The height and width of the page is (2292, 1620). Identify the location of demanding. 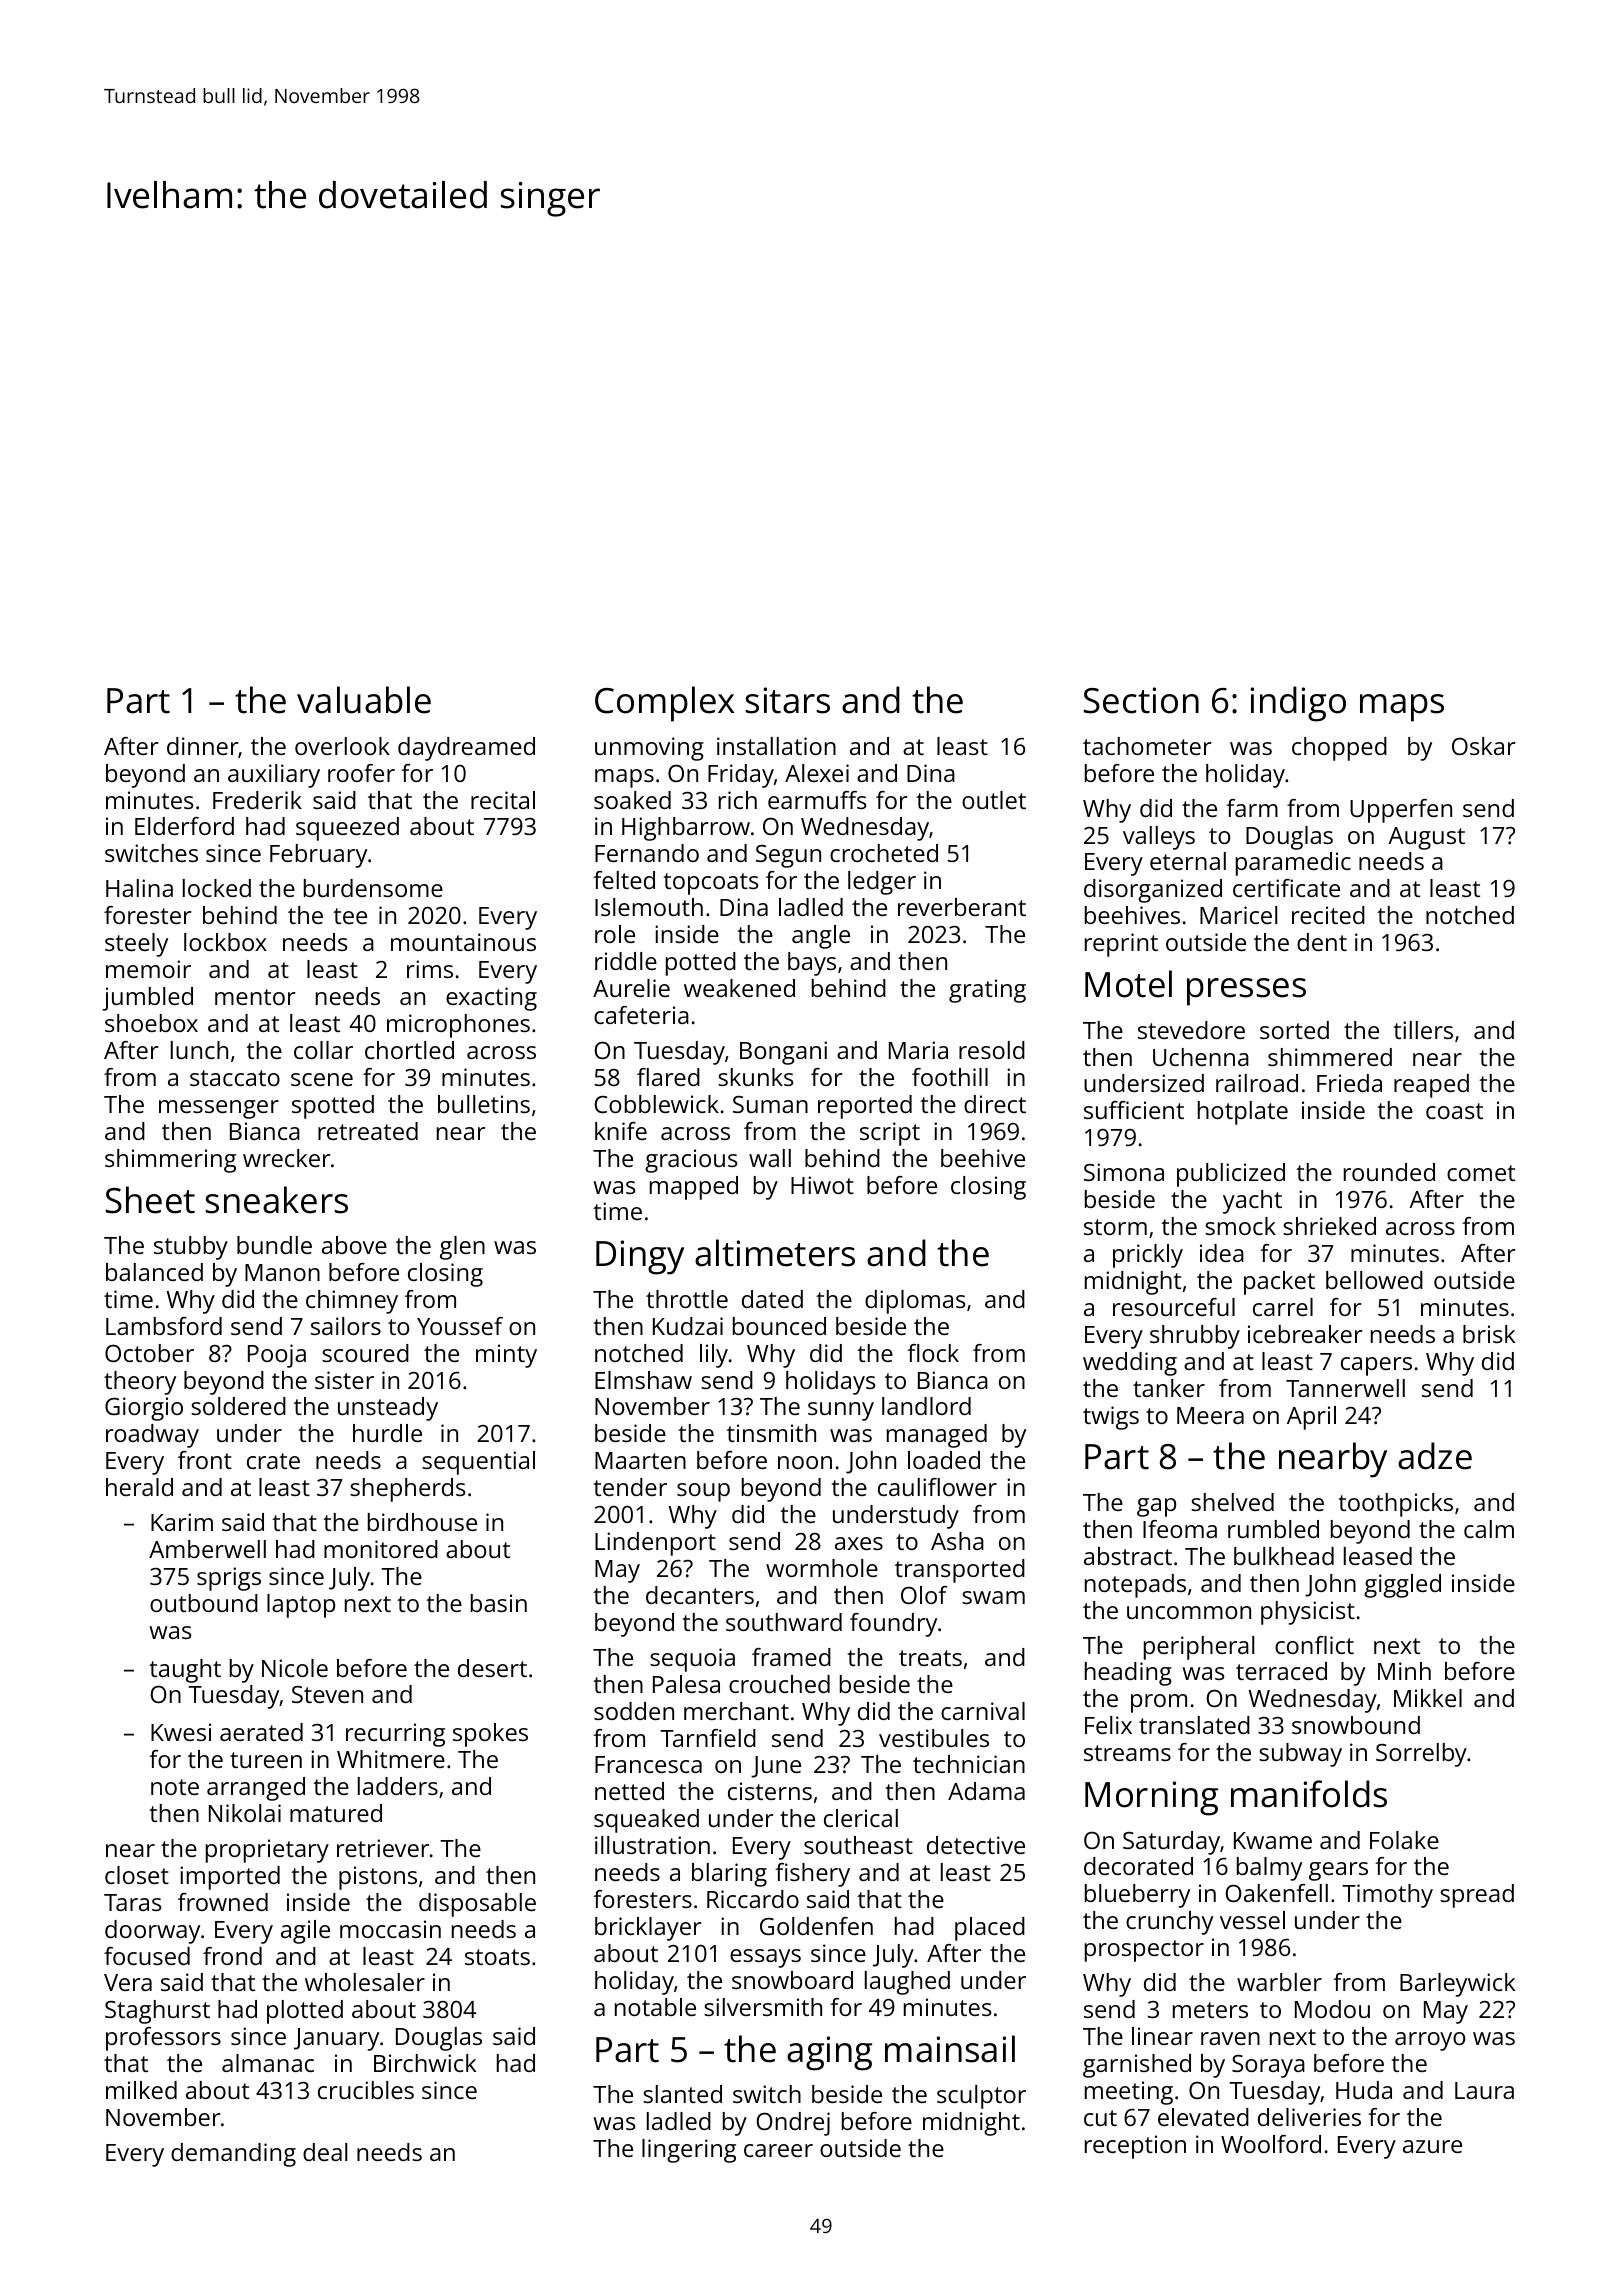
(233, 2155).
